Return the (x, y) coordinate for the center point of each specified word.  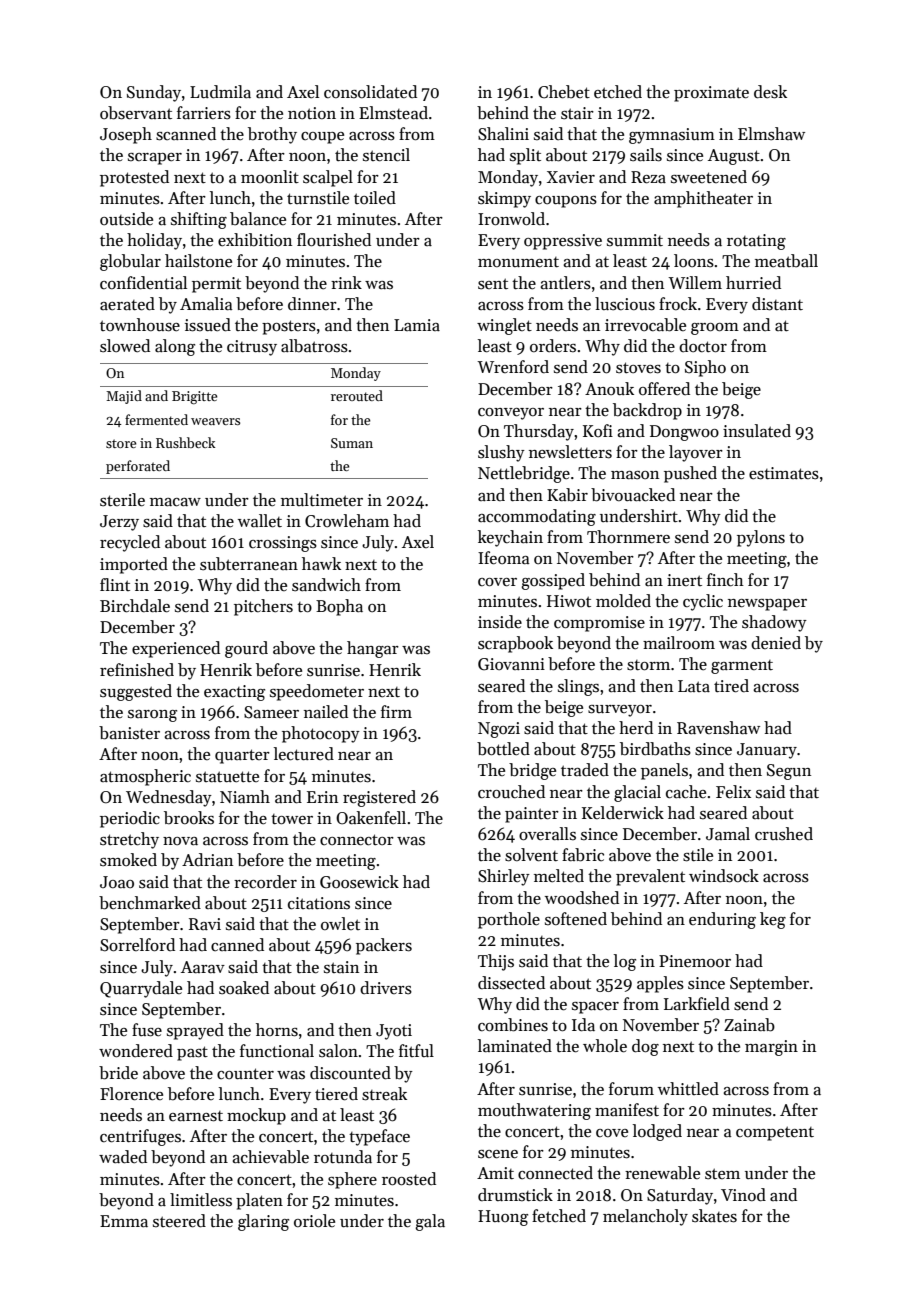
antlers (565, 283)
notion (312, 113)
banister (129, 733)
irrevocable (645, 325)
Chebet (564, 92)
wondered (136, 1051)
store (121, 443)
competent (775, 1133)
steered (179, 1221)
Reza (648, 177)
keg (773, 920)
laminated (515, 1046)
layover (696, 453)
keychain (510, 538)
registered (379, 798)
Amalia (206, 304)
